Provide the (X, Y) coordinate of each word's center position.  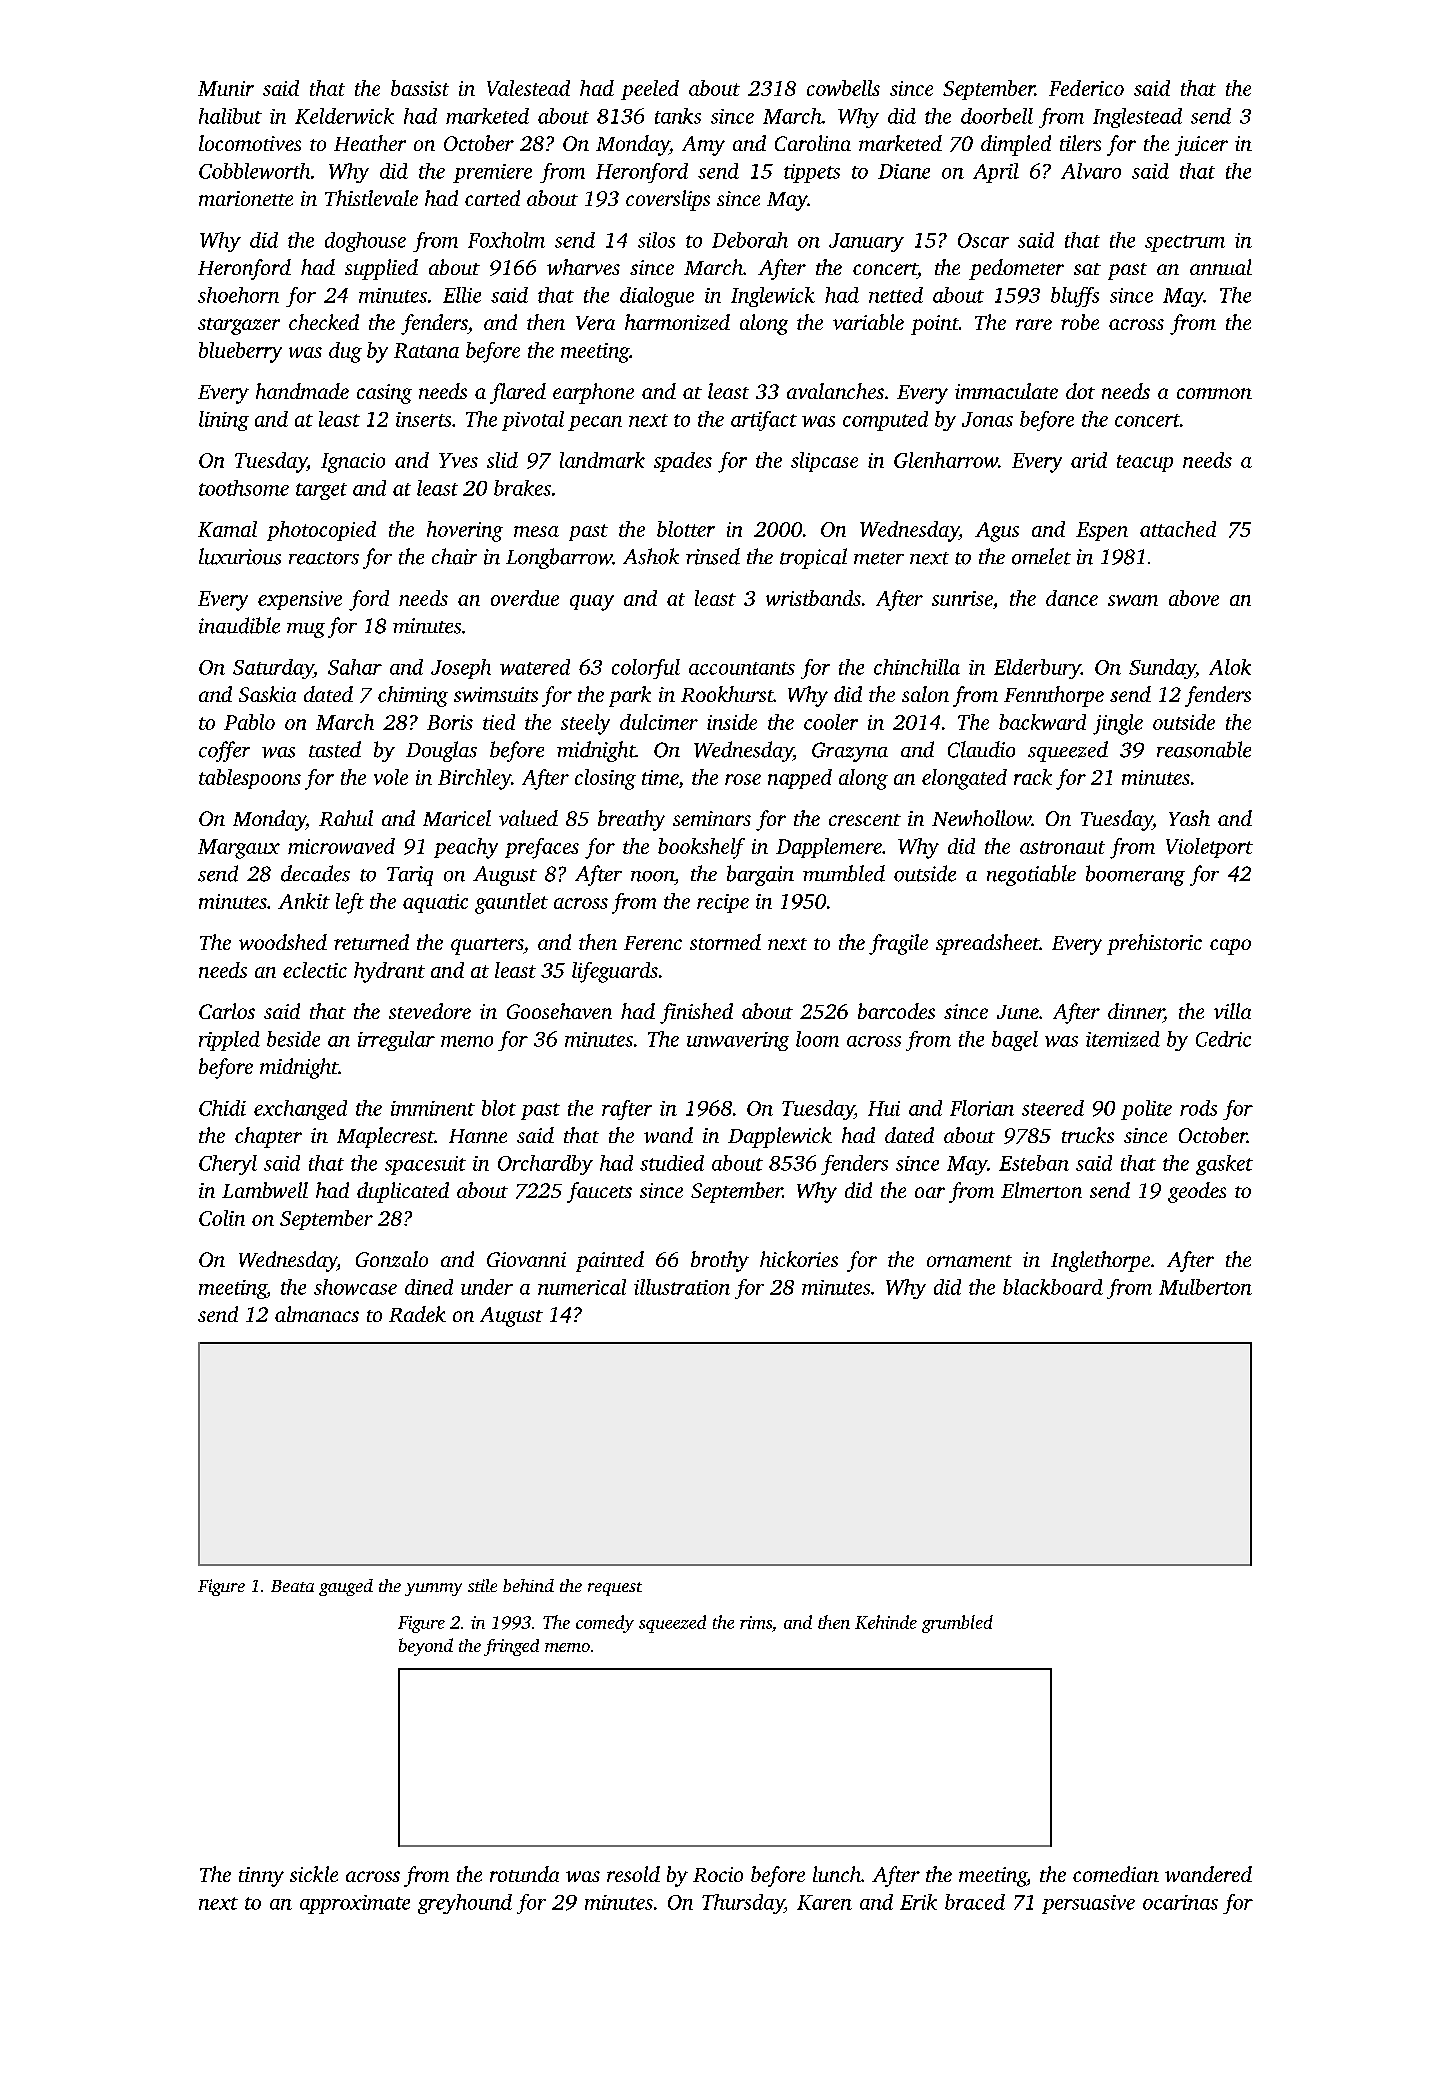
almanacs (317, 1314)
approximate (355, 1904)
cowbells (843, 88)
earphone (593, 393)
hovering (465, 531)
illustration (682, 1287)
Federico (1086, 88)
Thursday (743, 1904)
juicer (1201, 146)
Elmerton (1041, 1190)
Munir (226, 88)
